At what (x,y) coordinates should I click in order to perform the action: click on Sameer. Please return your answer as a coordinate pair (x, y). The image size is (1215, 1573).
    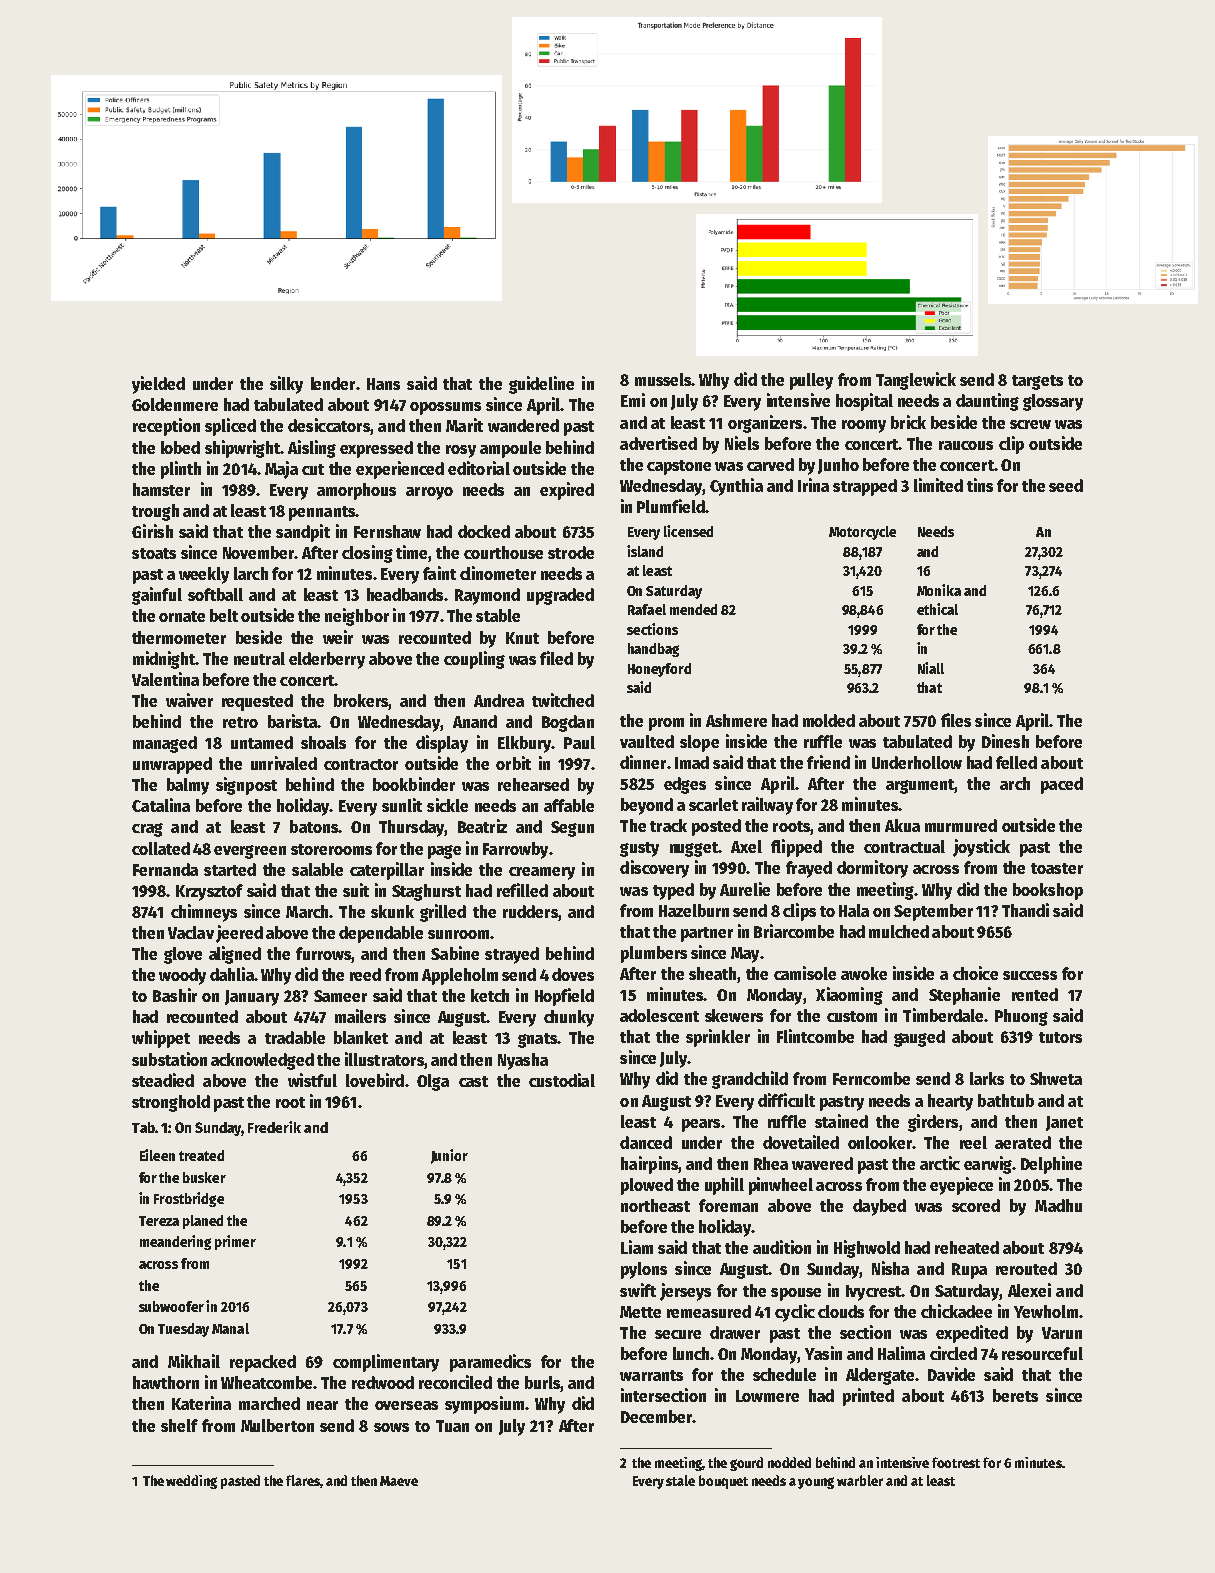
    Looking at the image, I should click on (340, 996).
